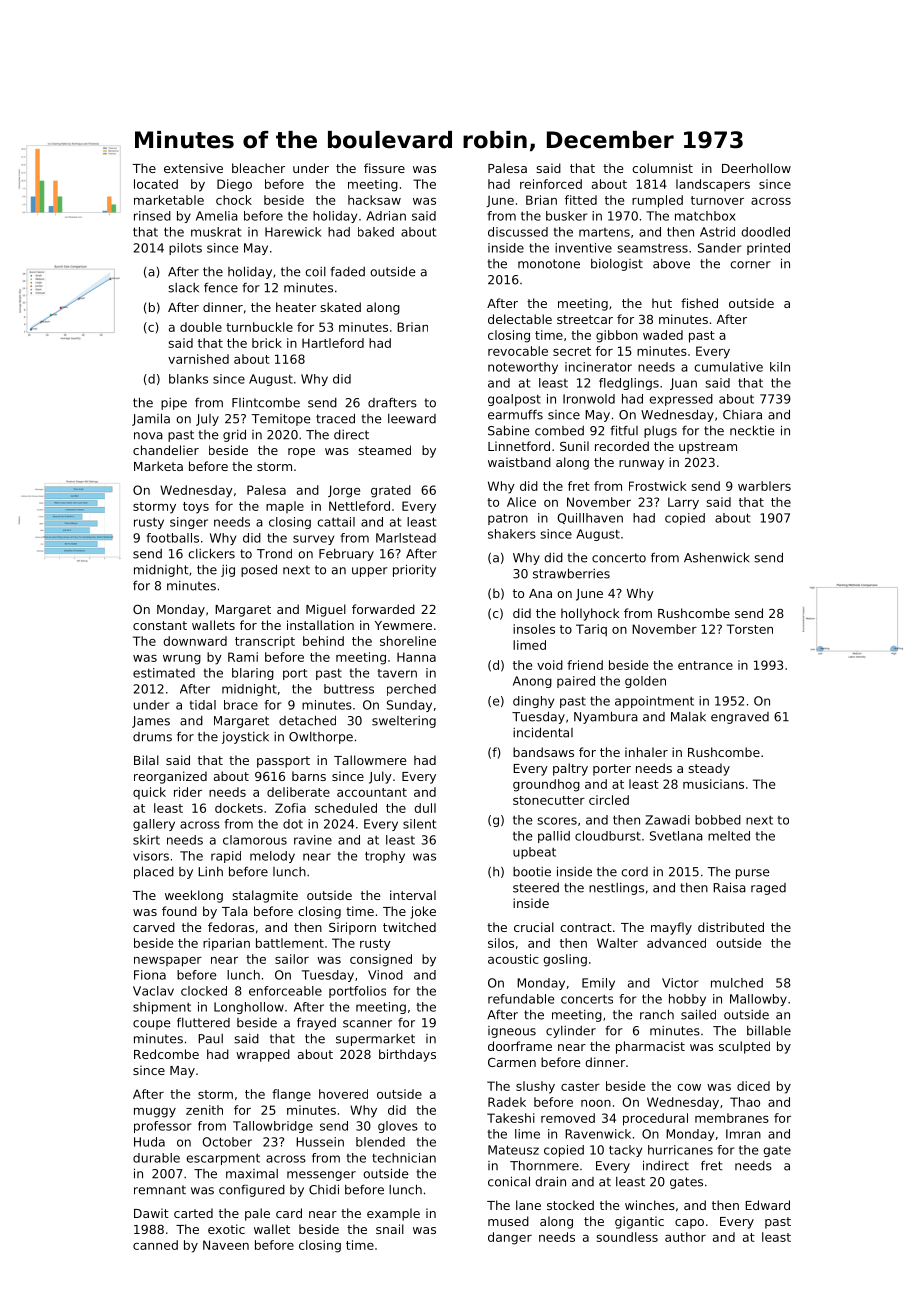 This screenshot has width=924, height=1314. Describe the element at coordinates (627, 1237) in the screenshot. I see `soundless` at that location.
